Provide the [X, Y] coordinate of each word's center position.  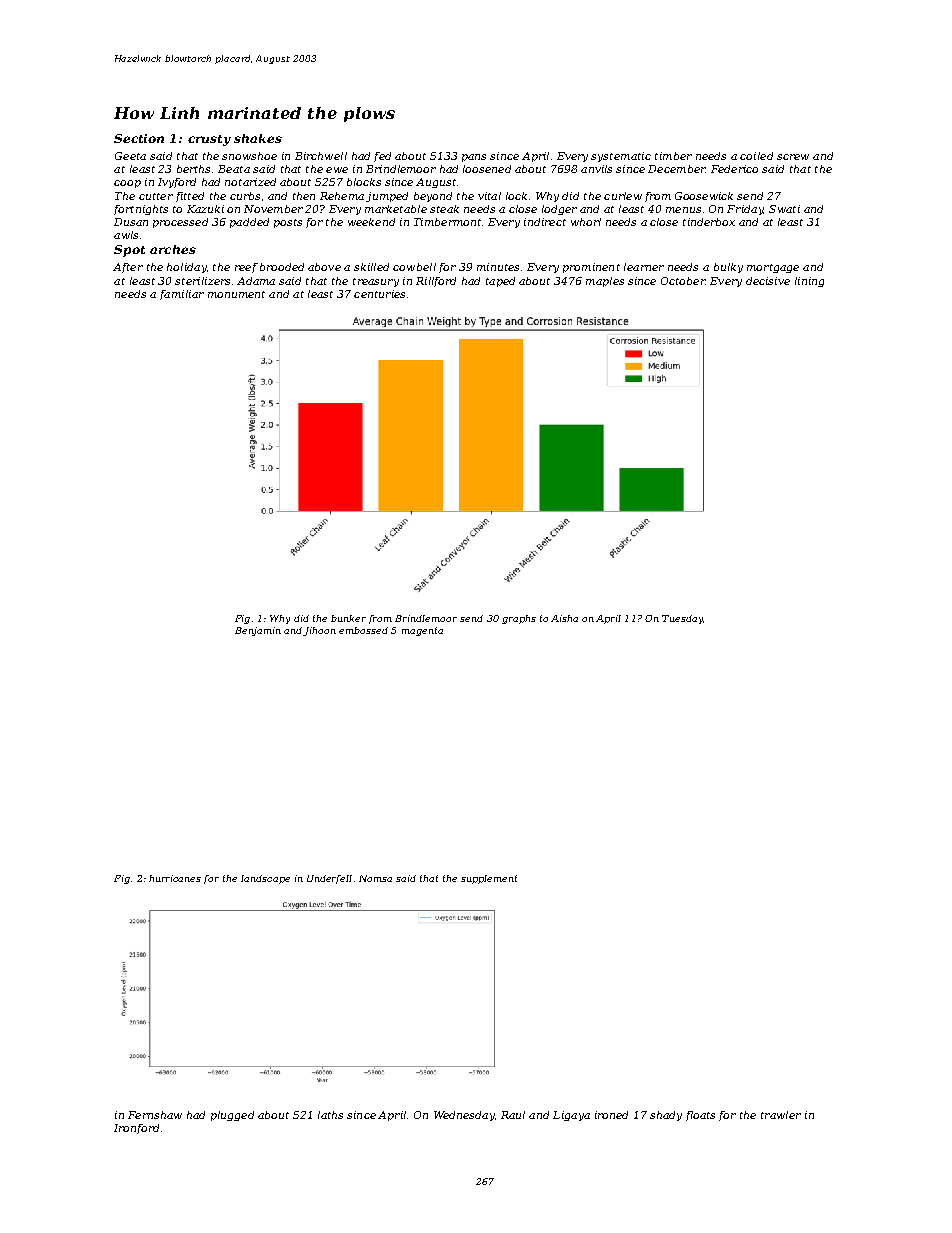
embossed [363, 630]
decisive [768, 281]
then [304, 196]
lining [809, 282]
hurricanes [175, 878]
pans [474, 158]
